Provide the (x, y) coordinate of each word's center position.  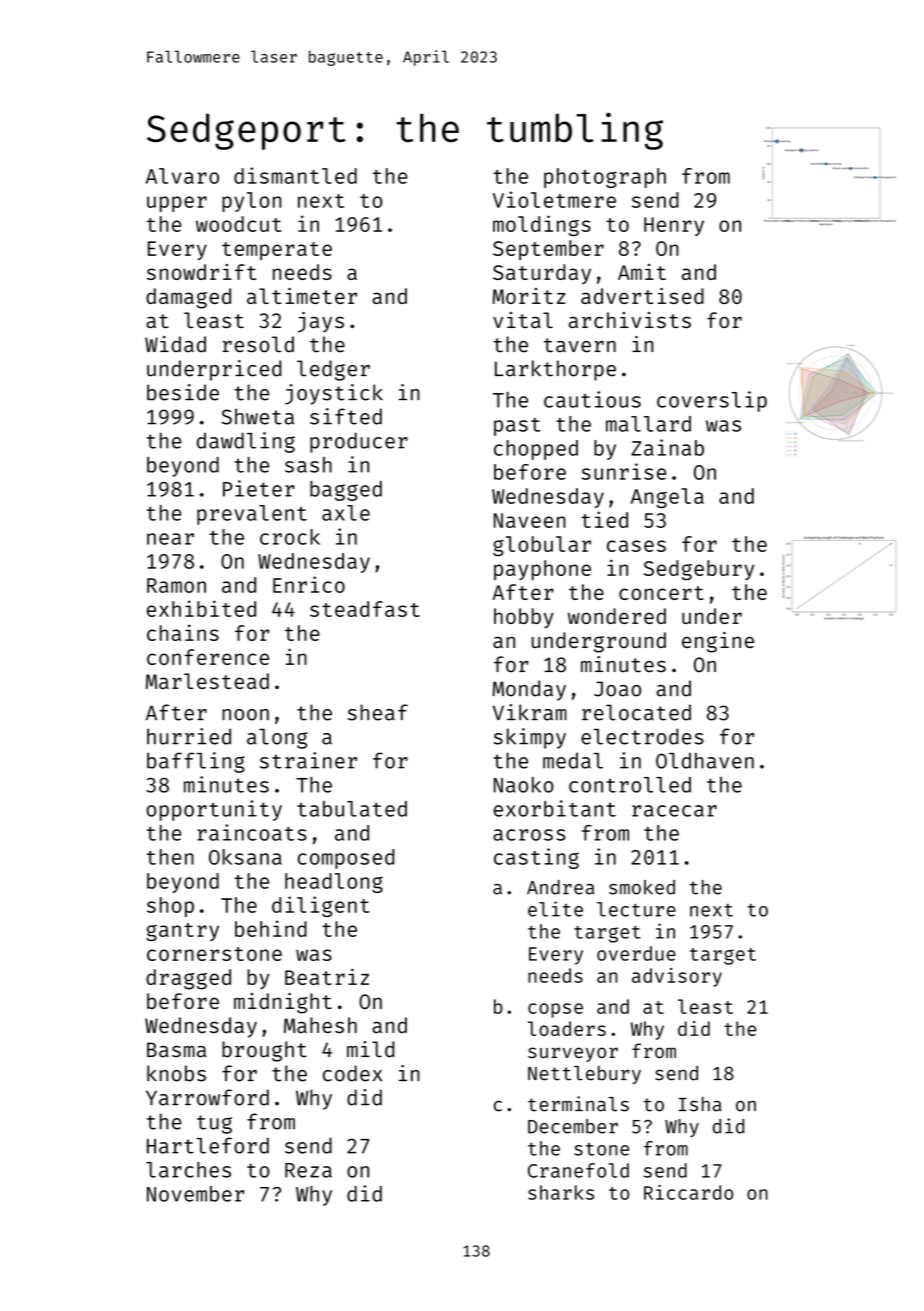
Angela (667, 498)
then (170, 857)
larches (188, 1170)
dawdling (246, 442)
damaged (188, 298)
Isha (700, 1104)
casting (536, 858)
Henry (674, 226)
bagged (346, 491)
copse (555, 1010)
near (170, 539)
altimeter (302, 296)
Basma (176, 1050)
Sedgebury (699, 570)
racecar (674, 811)
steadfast (365, 609)
